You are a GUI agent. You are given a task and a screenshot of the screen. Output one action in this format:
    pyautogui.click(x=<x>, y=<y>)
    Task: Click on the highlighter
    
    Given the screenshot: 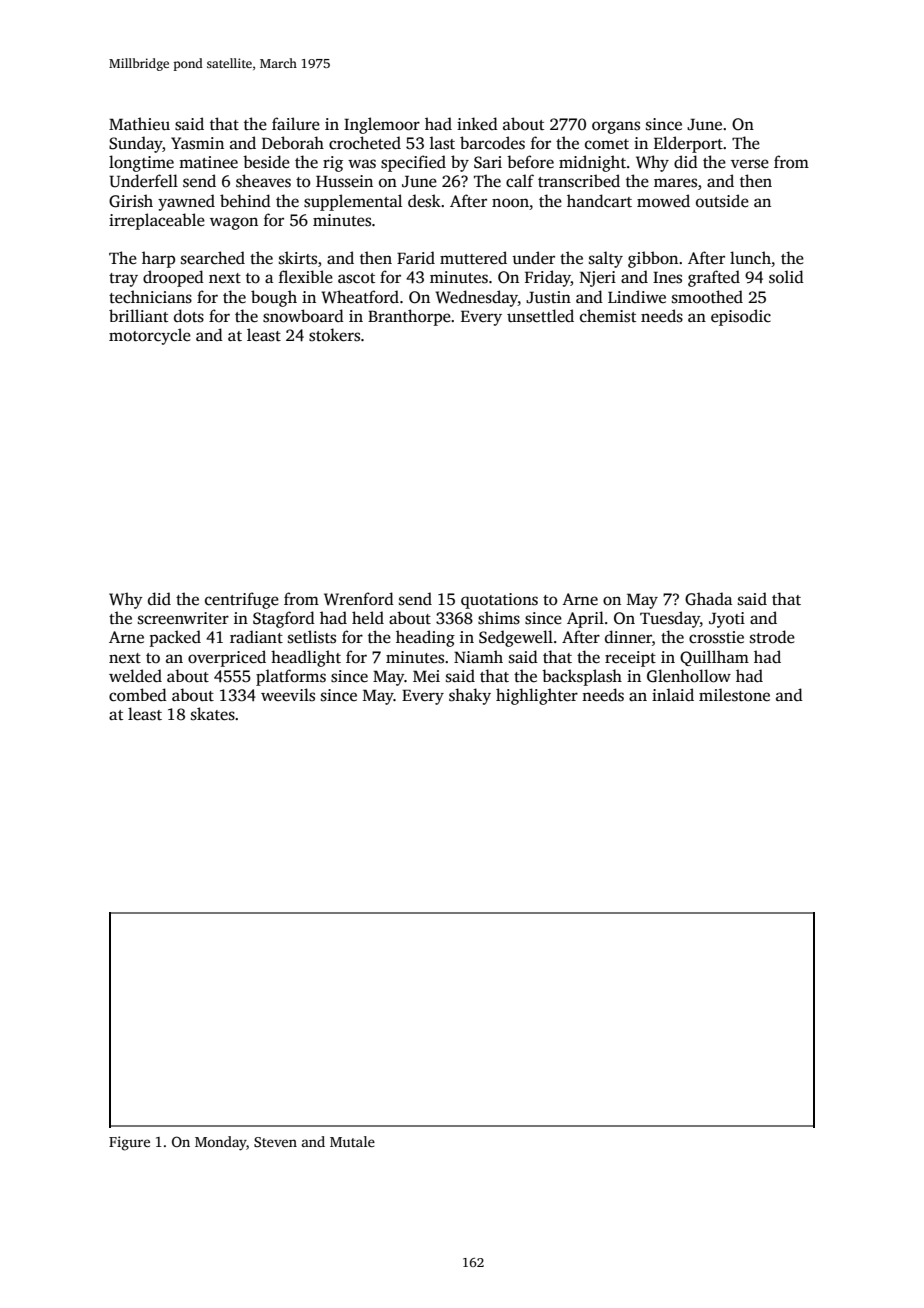 What is the action you would take?
    pyautogui.click(x=537, y=696)
